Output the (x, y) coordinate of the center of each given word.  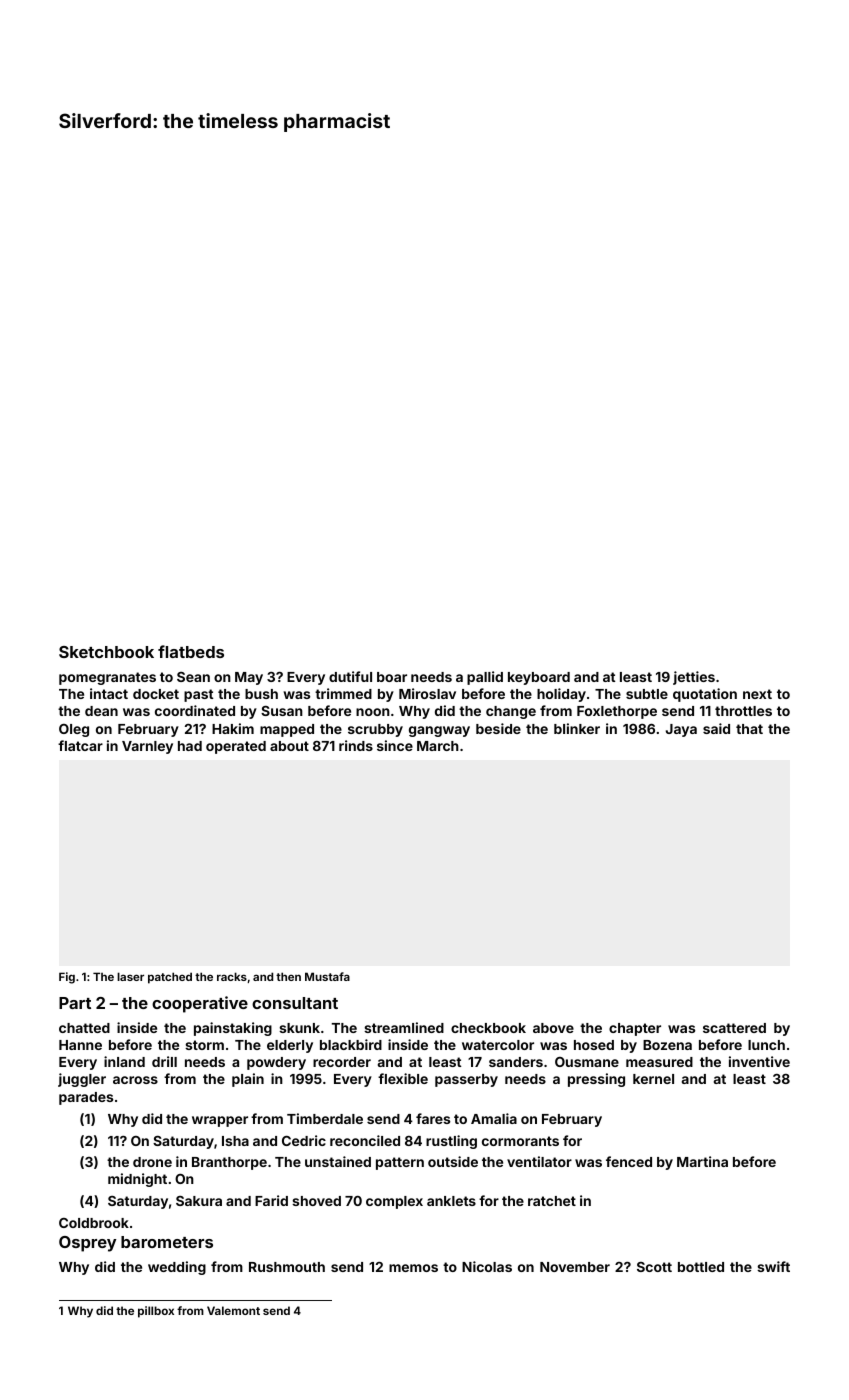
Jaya (681, 730)
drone (152, 1162)
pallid (485, 678)
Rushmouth (287, 1267)
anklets (451, 1201)
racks (232, 976)
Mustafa (327, 976)
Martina (702, 1161)
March (438, 746)
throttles (743, 711)
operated (236, 747)
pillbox (156, 1312)
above (553, 1028)
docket (156, 694)
